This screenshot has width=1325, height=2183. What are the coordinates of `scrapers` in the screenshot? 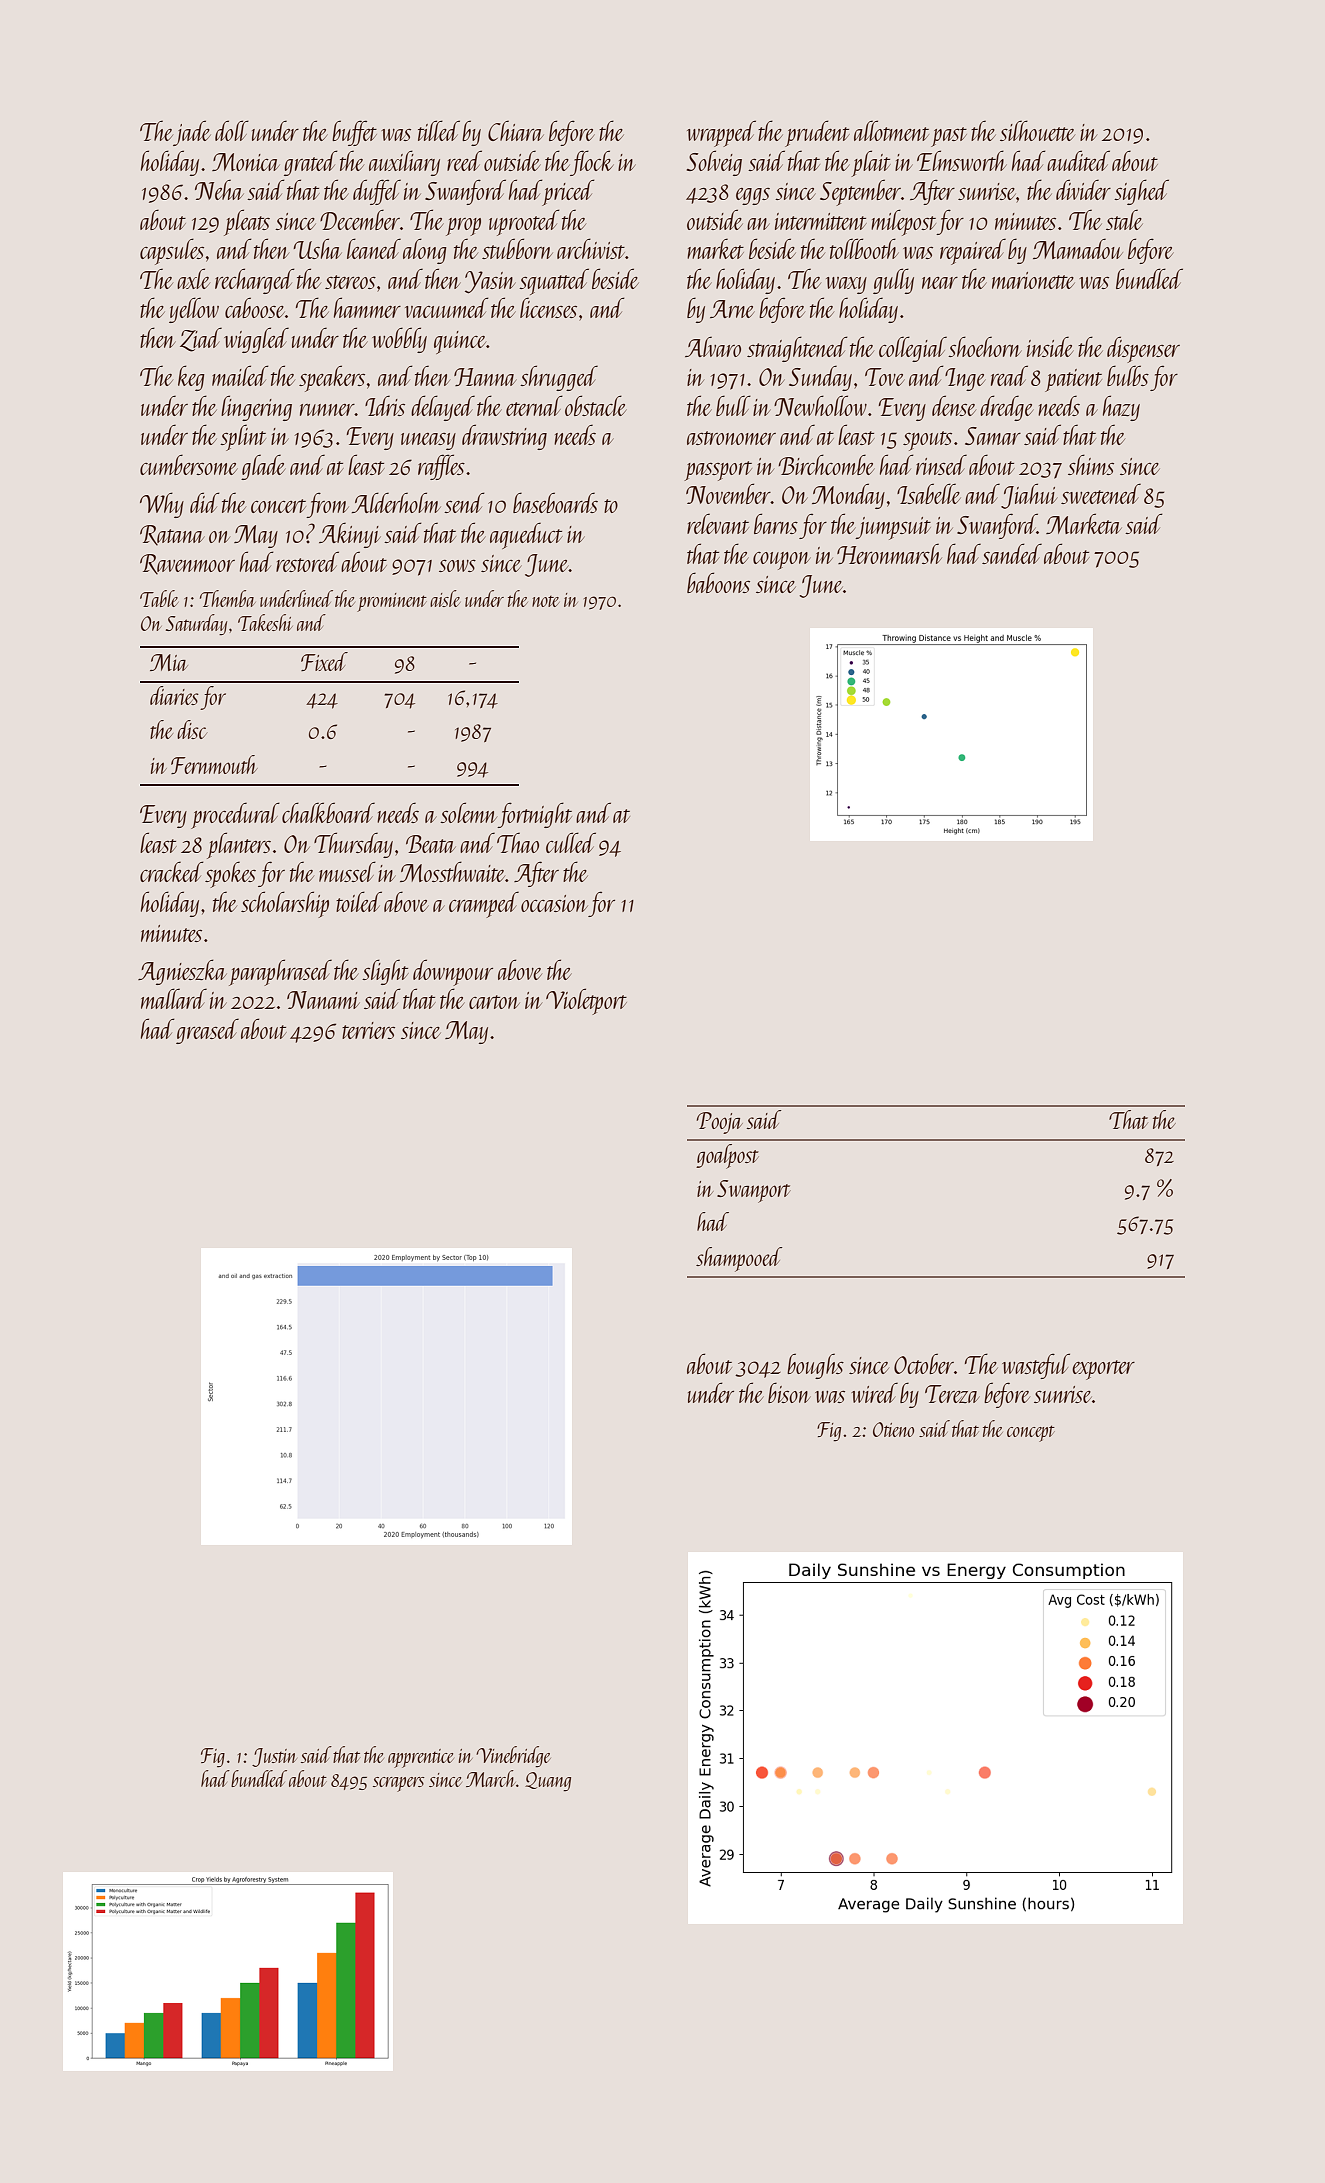 It's located at (399, 1784).
